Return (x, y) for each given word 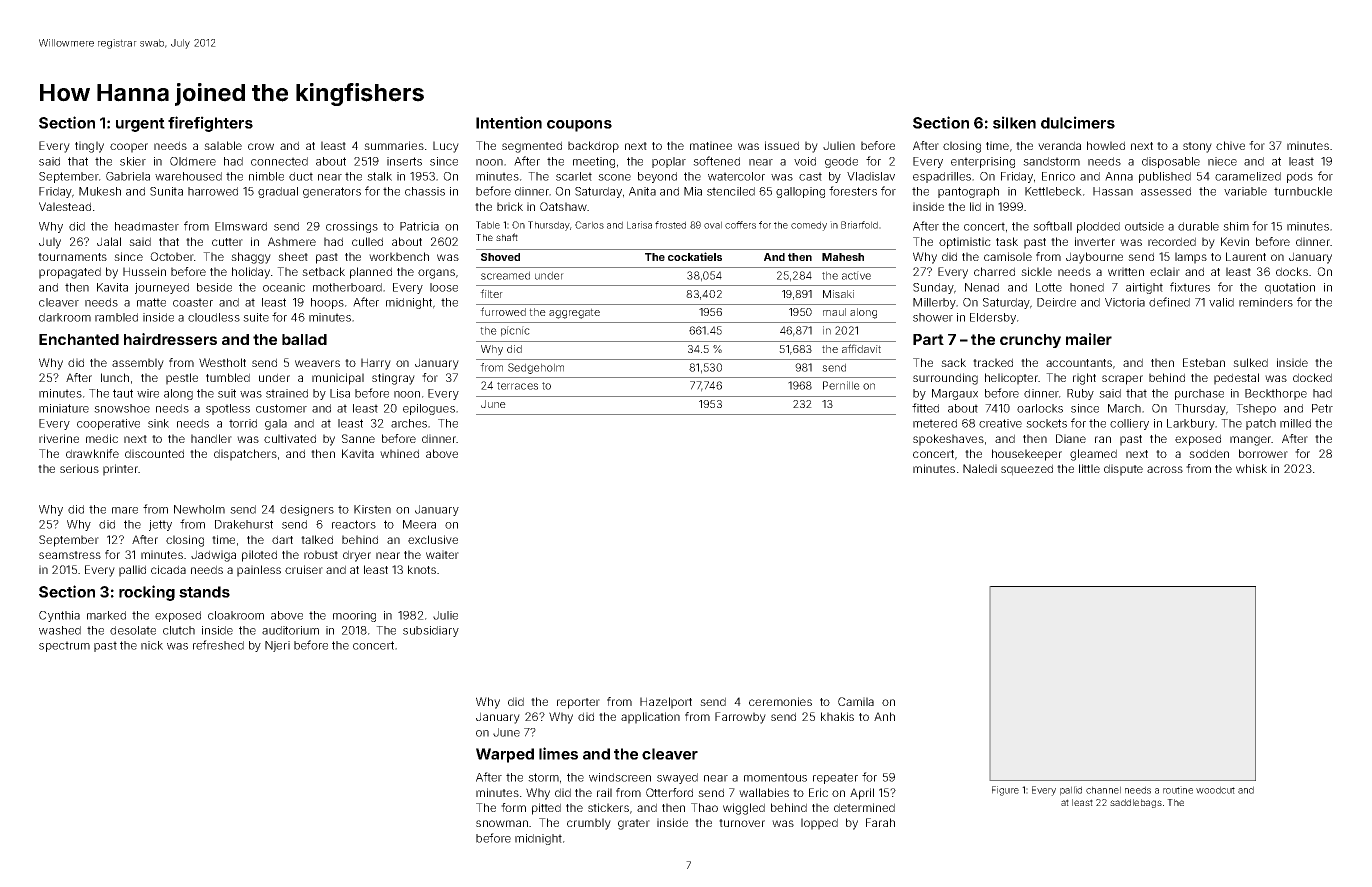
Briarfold (859, 225)
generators (332, 192)
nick (152, 645)
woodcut (1215, 790)
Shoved (500, 257)
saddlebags (1136, 803)
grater (634, 824)
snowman (502, 823)
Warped (505, 755)
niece (1222, 161)
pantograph (968, 192)
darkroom (65, 317)
